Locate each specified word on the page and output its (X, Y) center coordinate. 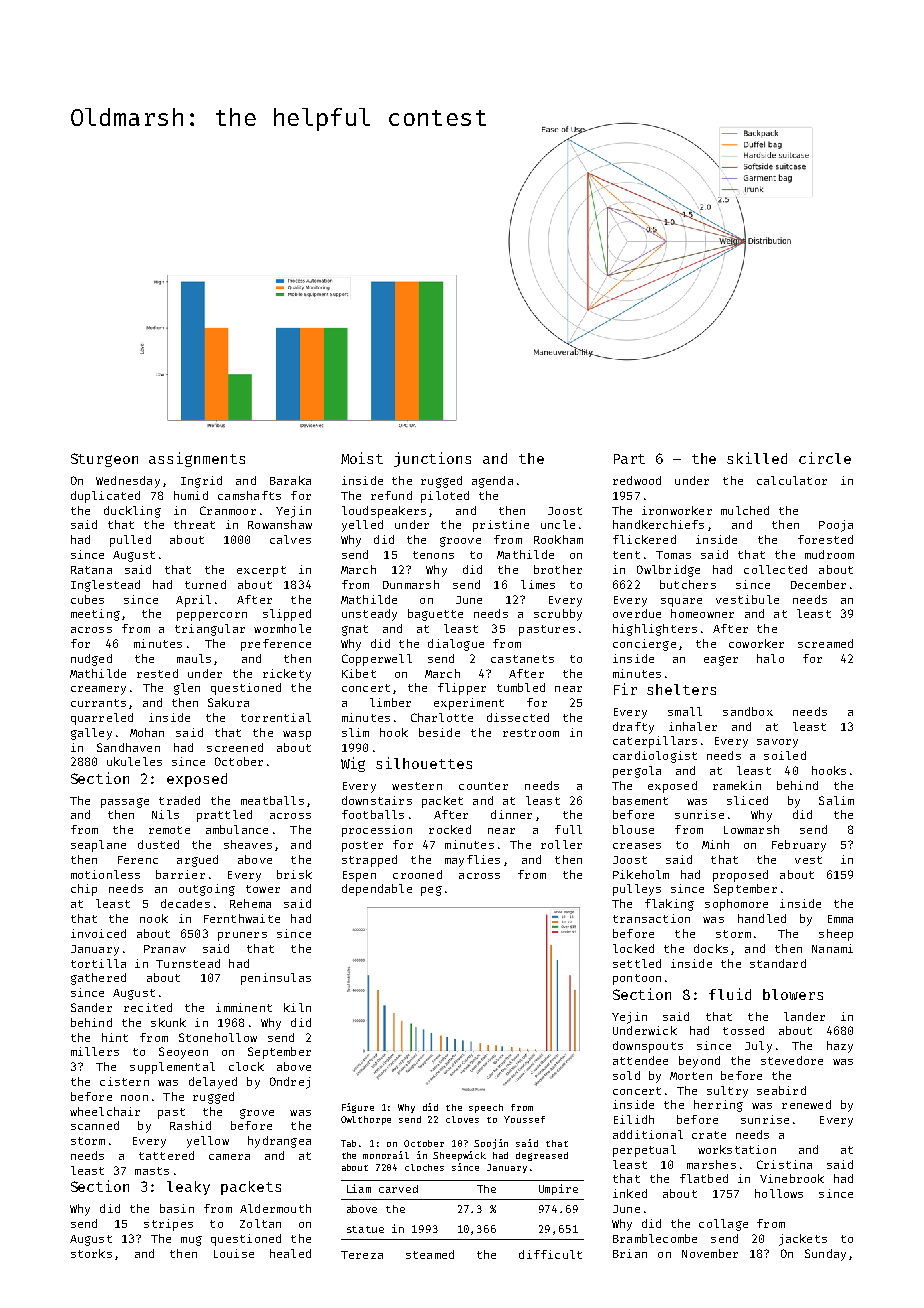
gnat (355, 630)
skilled (757, 458)
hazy (840, 1047)
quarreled (102, 719)
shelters (681, 689)
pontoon (637, 979)
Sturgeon (104, 460)
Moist (362, 458)
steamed (430, 1254)
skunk (168, 1022)
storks (91, 1253)
